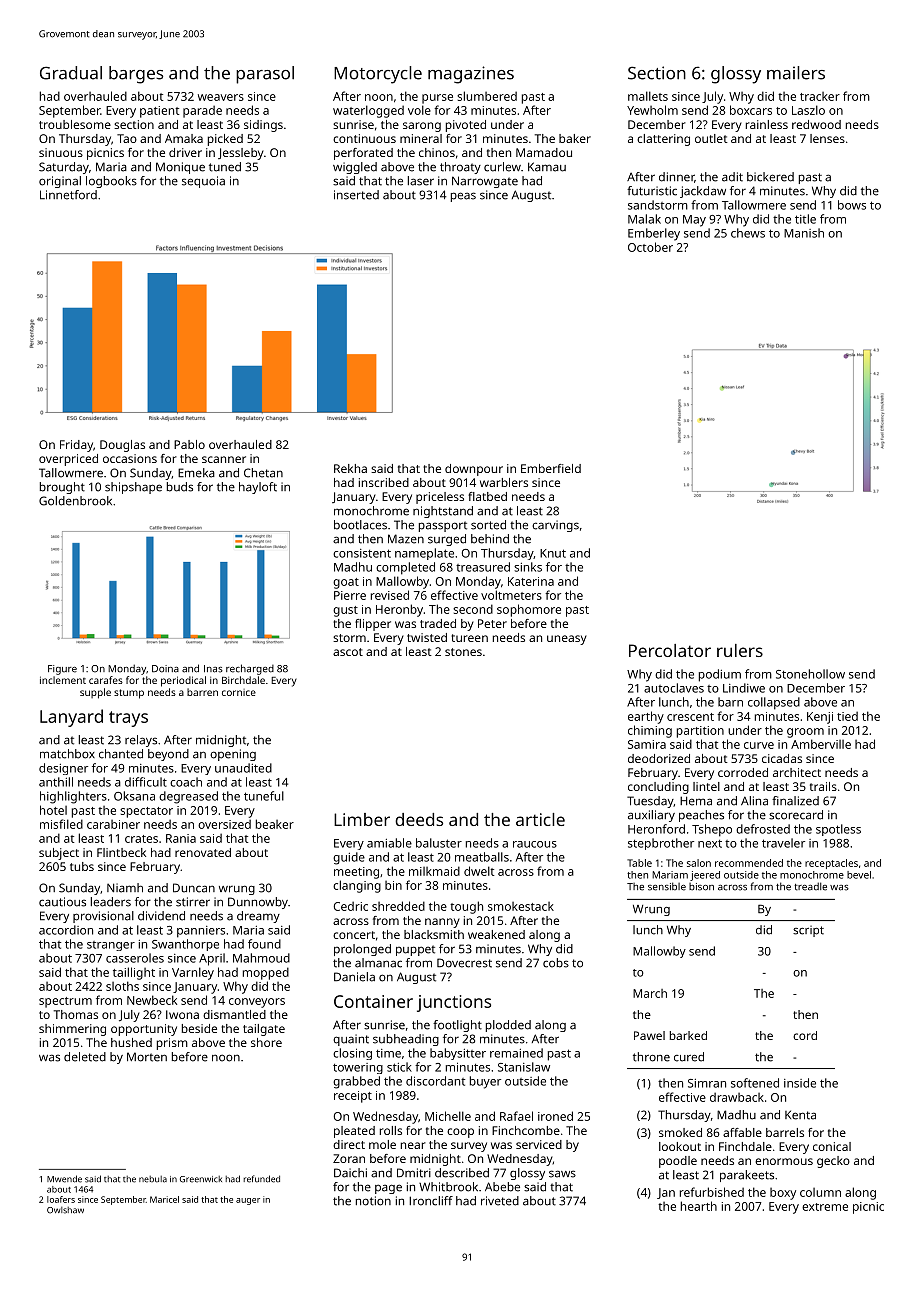 The height and width of the screenshot is (1308, 924). I want to click on carvings, so click(555, 526).
